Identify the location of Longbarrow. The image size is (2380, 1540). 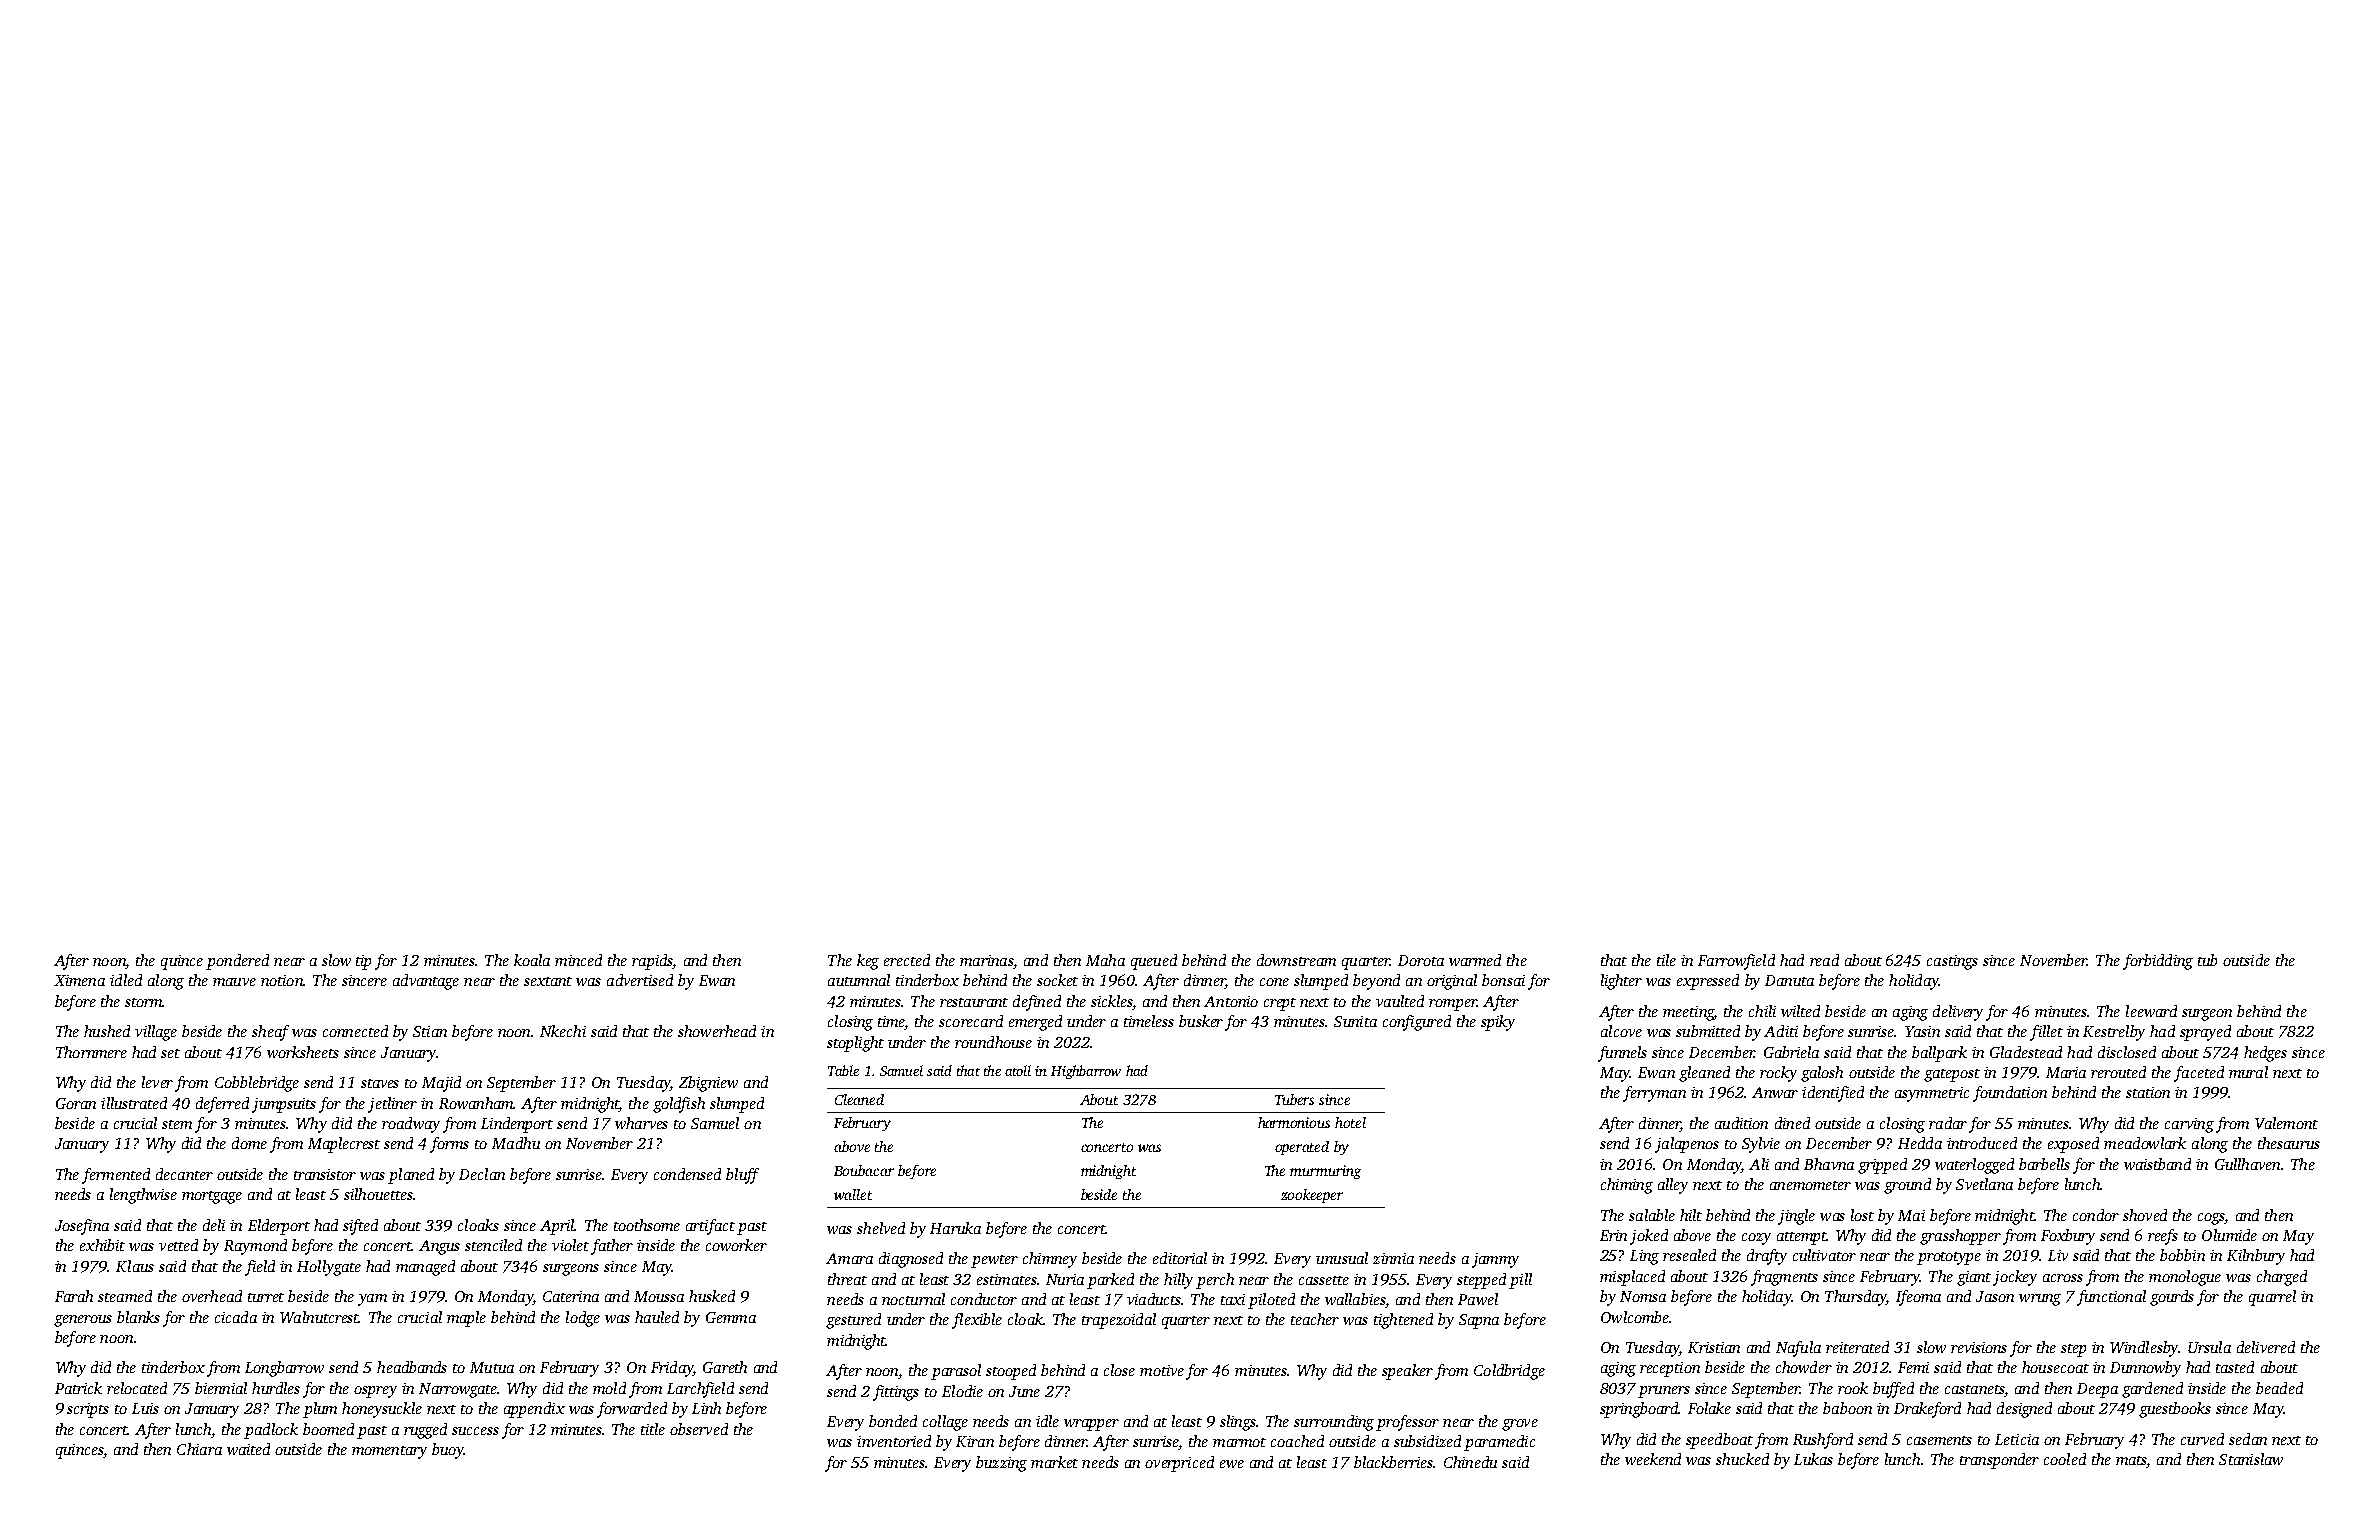
(284, 1369).
